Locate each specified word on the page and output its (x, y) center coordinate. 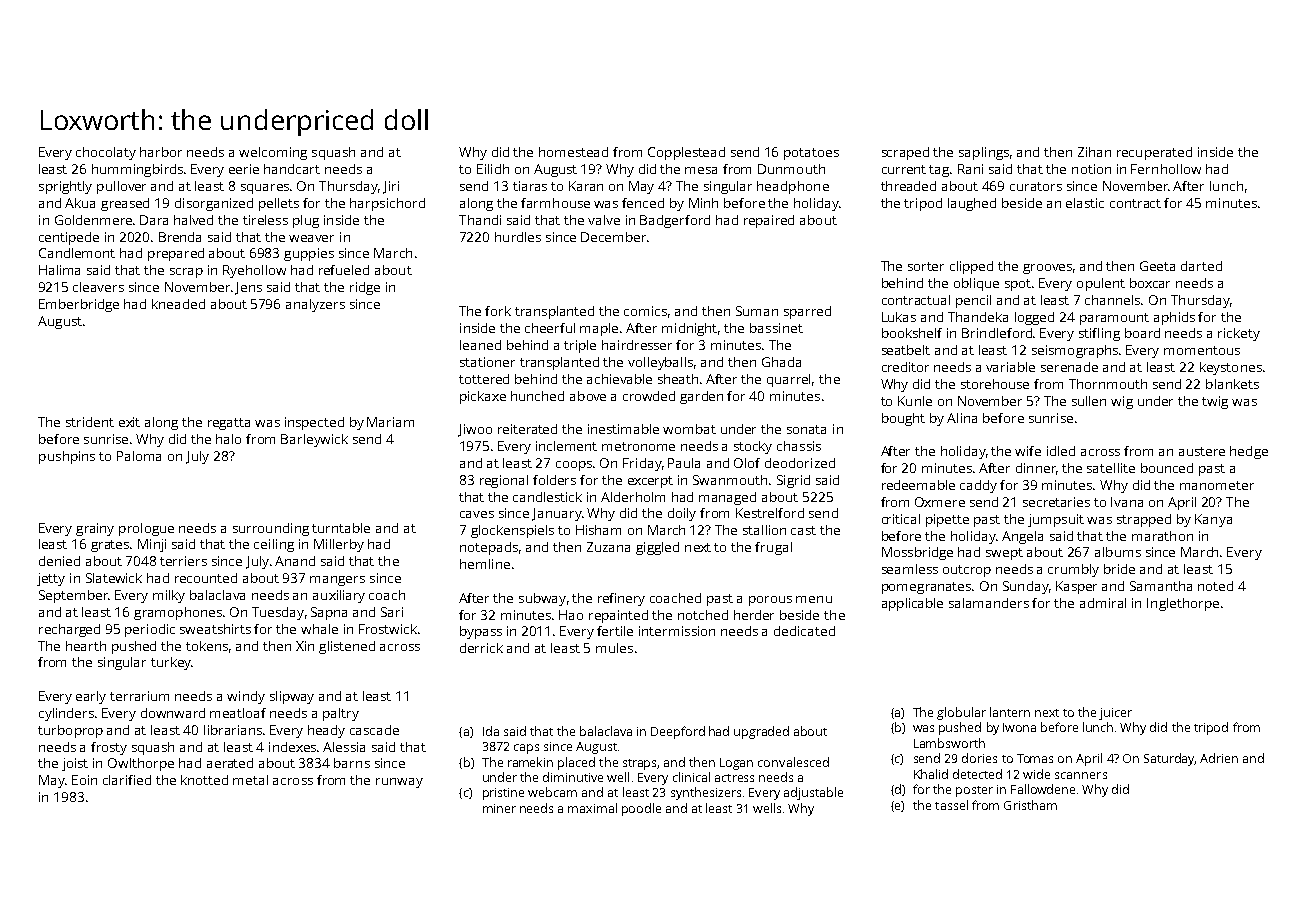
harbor (161, 152)
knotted (204, 780)
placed (576, 763)
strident (90, 422)
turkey (171, 663)
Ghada (781, 362)
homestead (573, 152)
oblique (976, 284)
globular (961, 713)
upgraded (761, 732)
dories (979, 758)
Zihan (1094, 152)
